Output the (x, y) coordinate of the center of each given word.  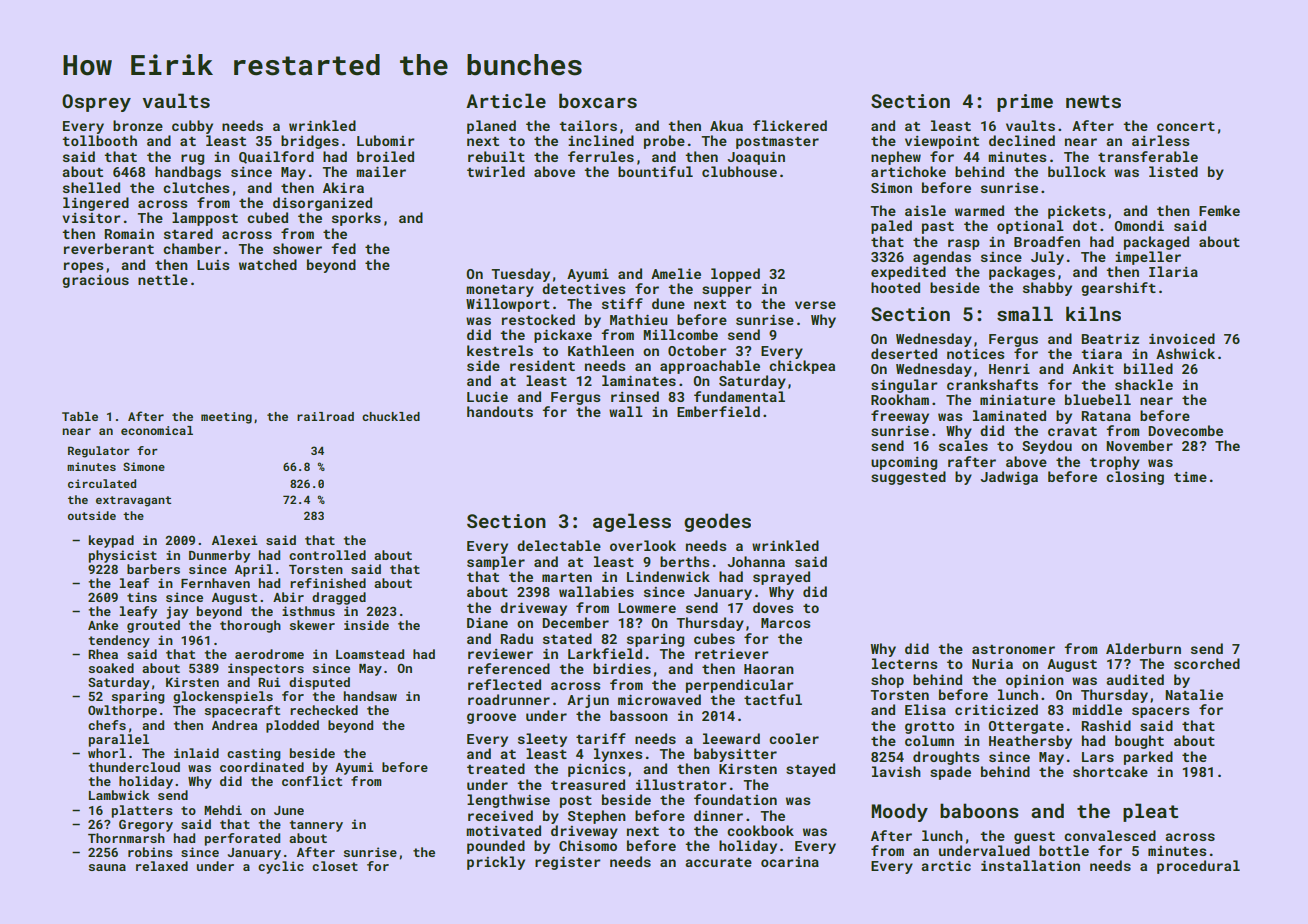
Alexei (235, 540)
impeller (1148, 258)
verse (815, 305)
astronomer (1013, 649)
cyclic (281, 867)
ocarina (790, 862)
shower (297, 248)
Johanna (756, 561)
